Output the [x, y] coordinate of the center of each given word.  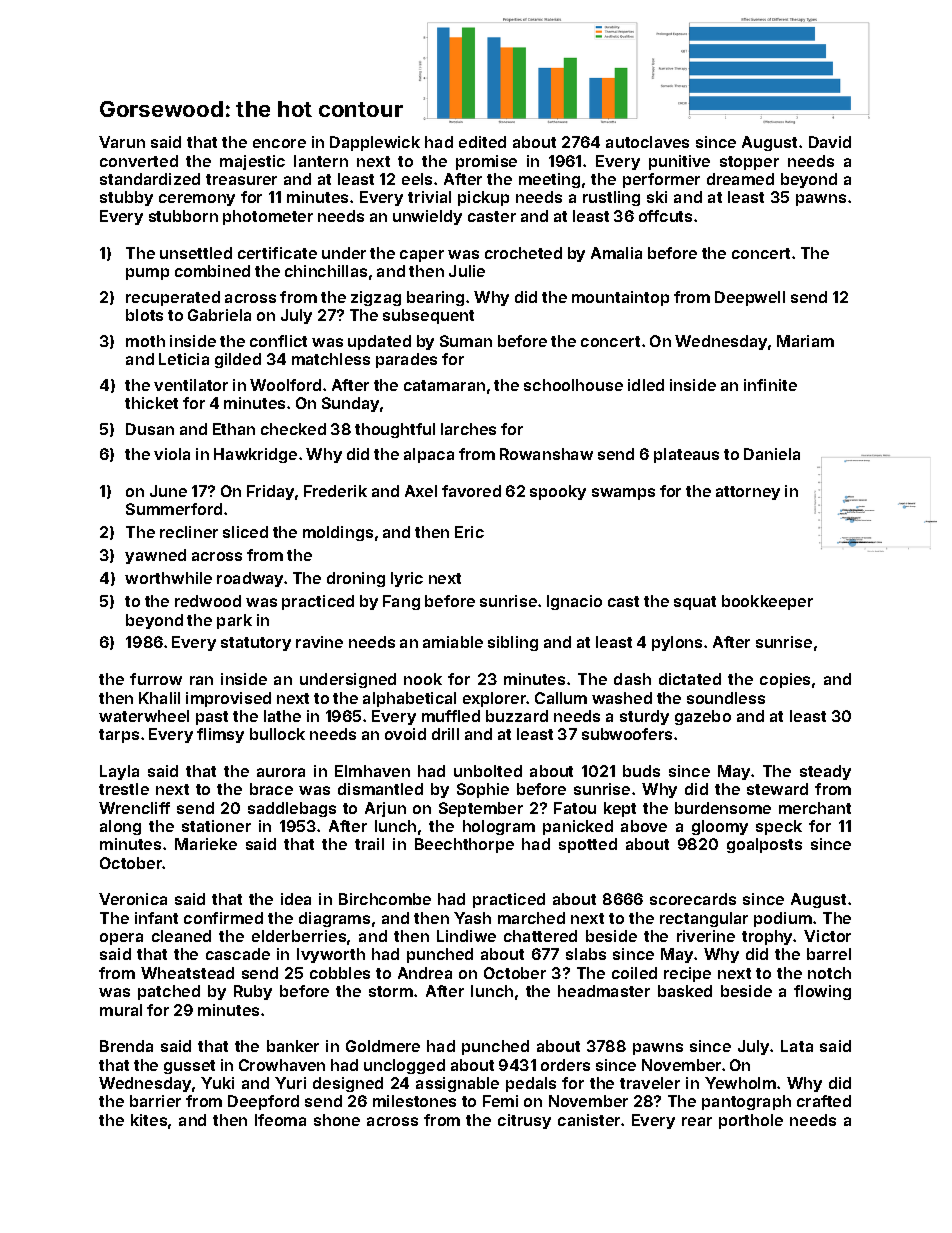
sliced [245, 532]
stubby [126, 198]
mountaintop [620, 298]
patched [169, 992]
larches [468, 429]
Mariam [805, 341]
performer [661, 180]
